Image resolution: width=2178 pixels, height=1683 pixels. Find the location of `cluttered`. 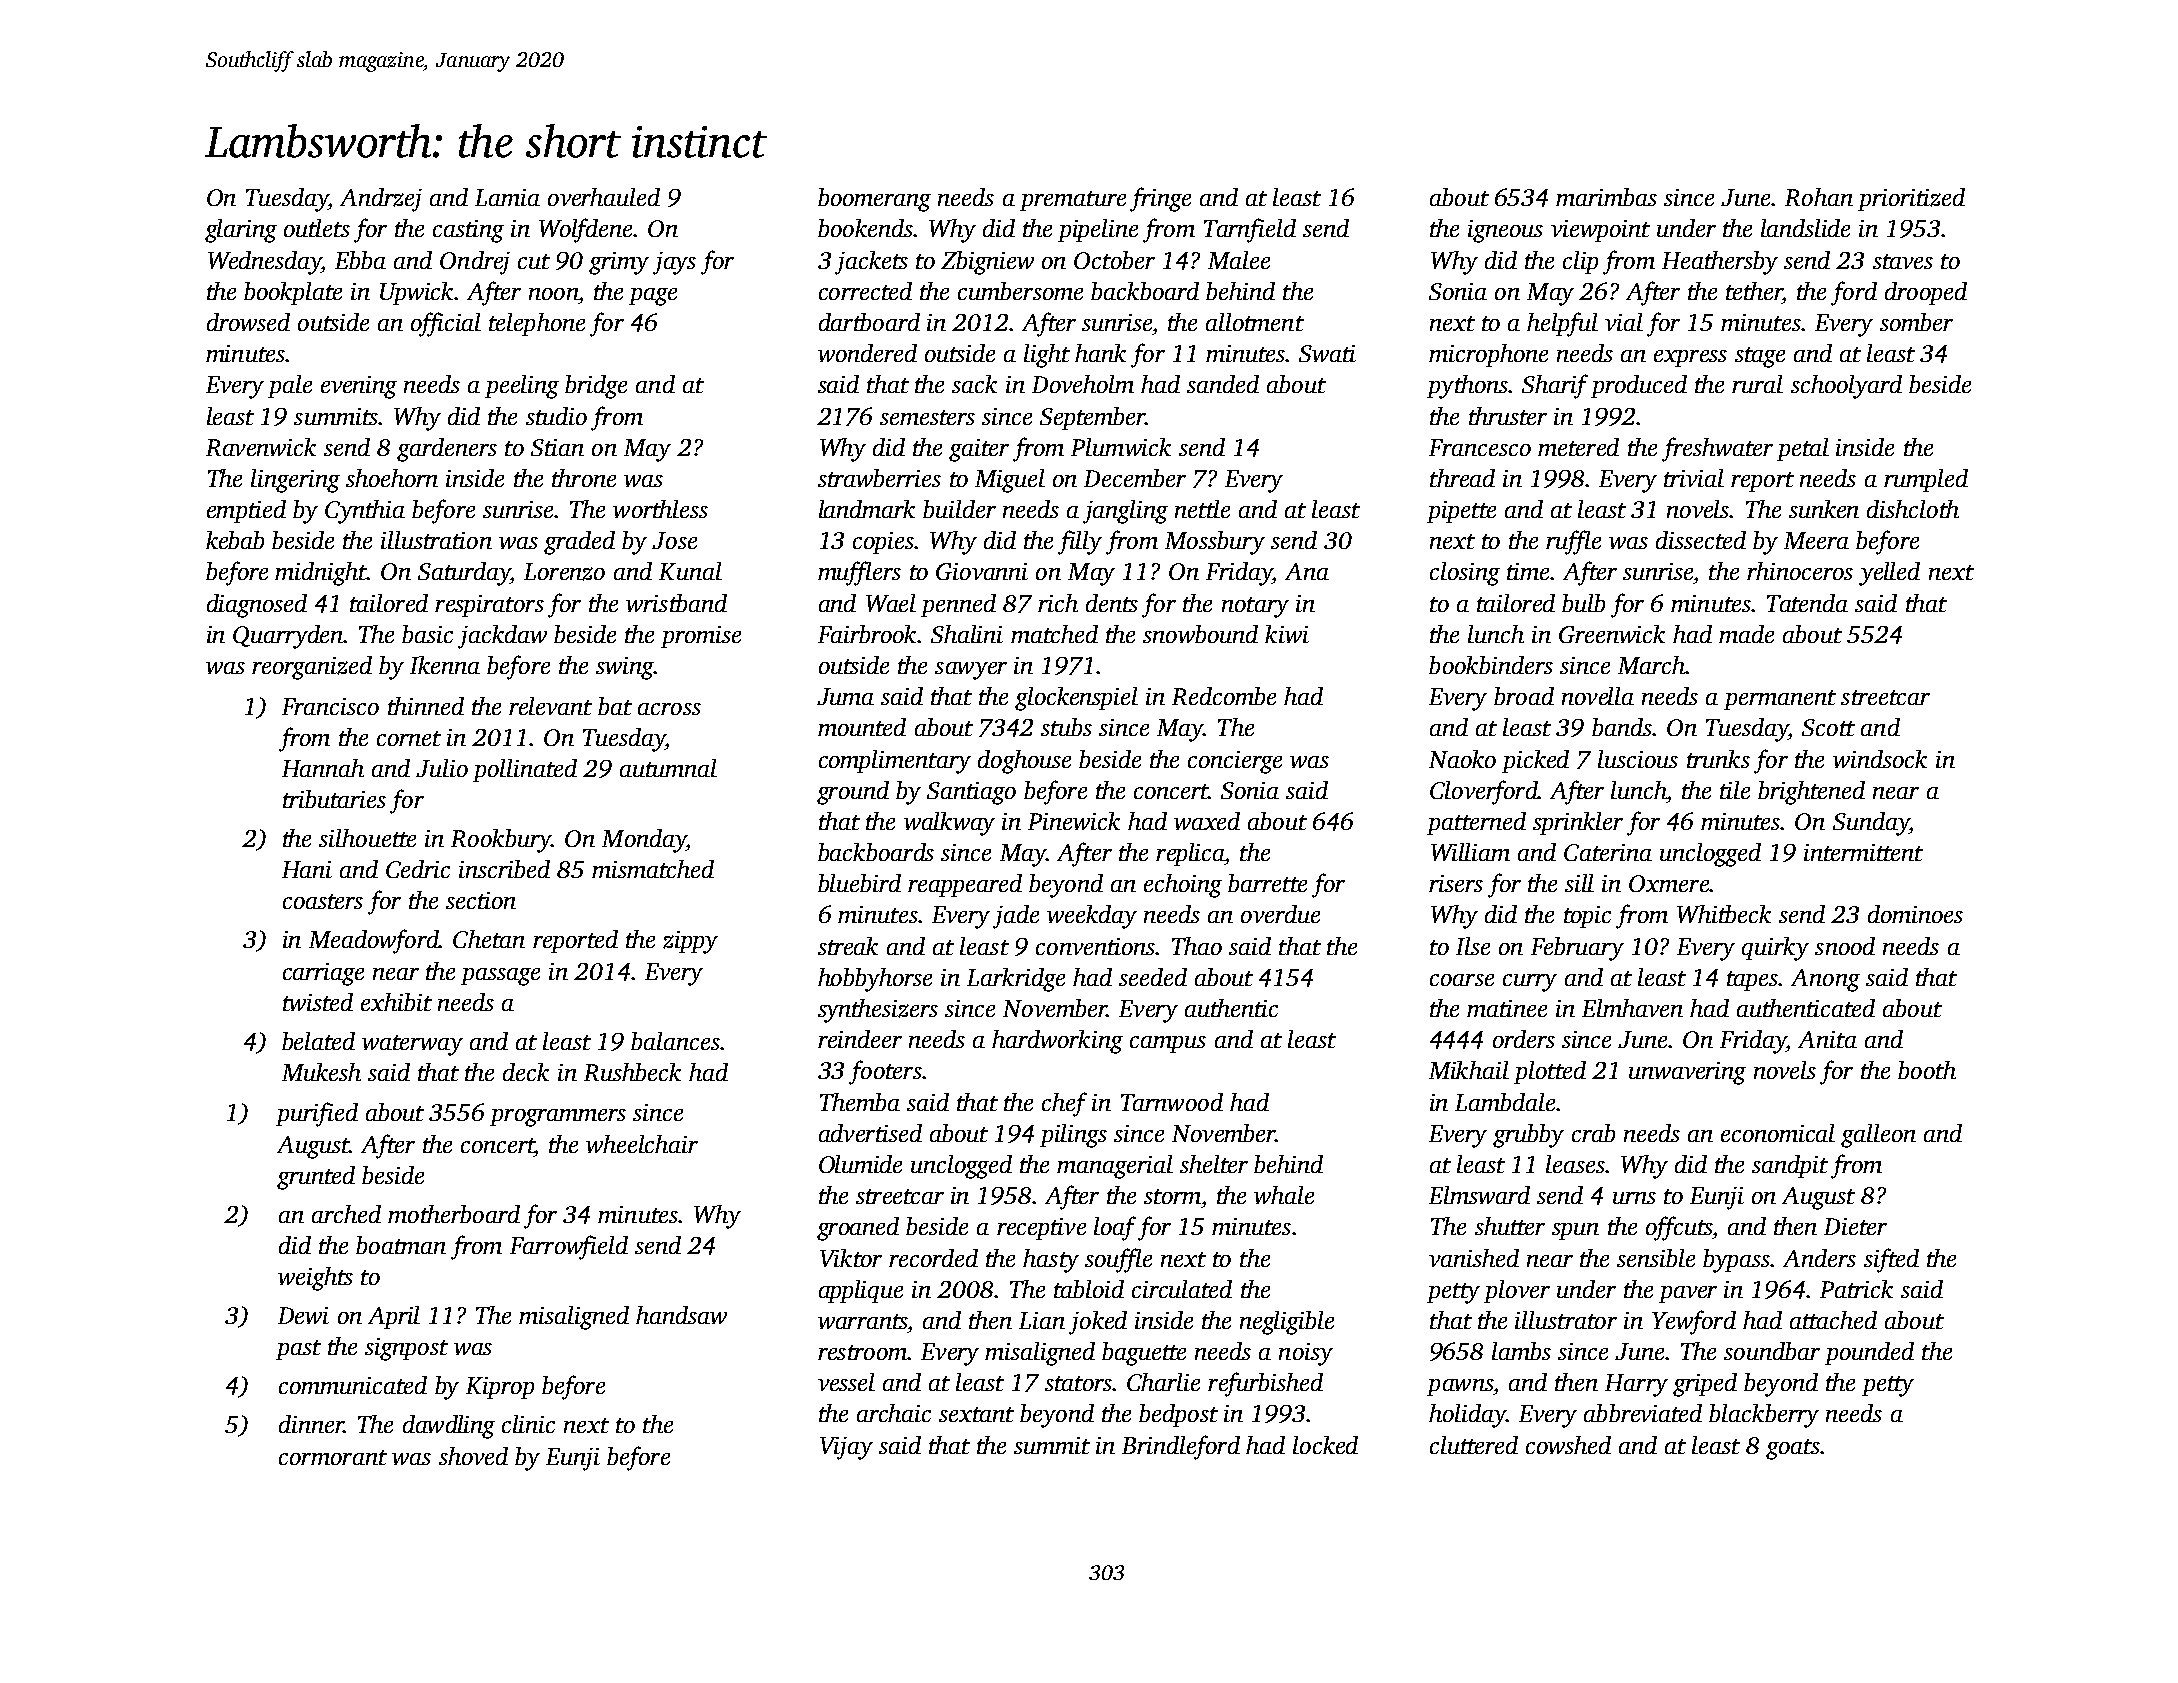

cluttered is located at coordinates (1474, 1445).
